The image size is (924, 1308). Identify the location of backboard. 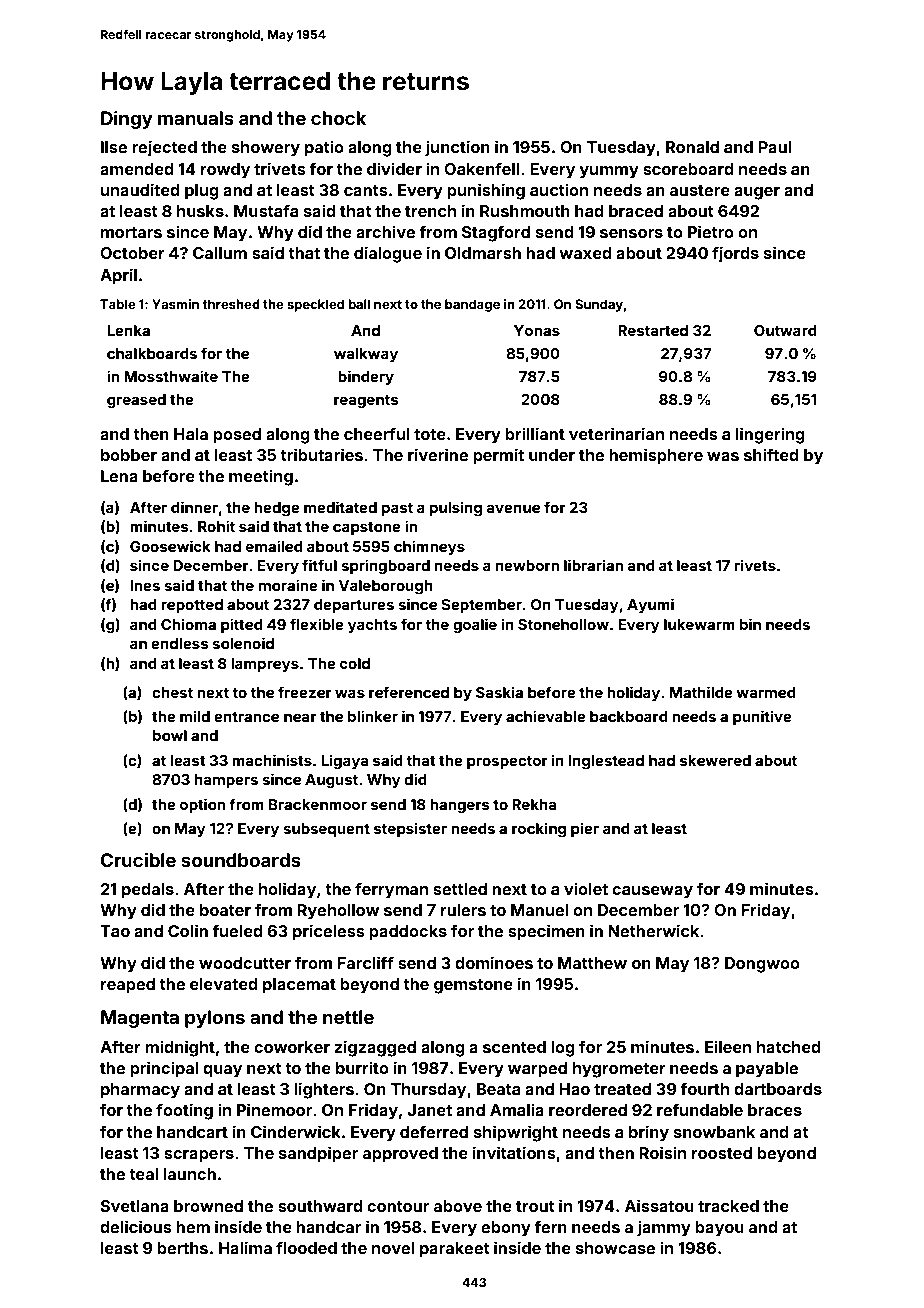
(629, 716).
